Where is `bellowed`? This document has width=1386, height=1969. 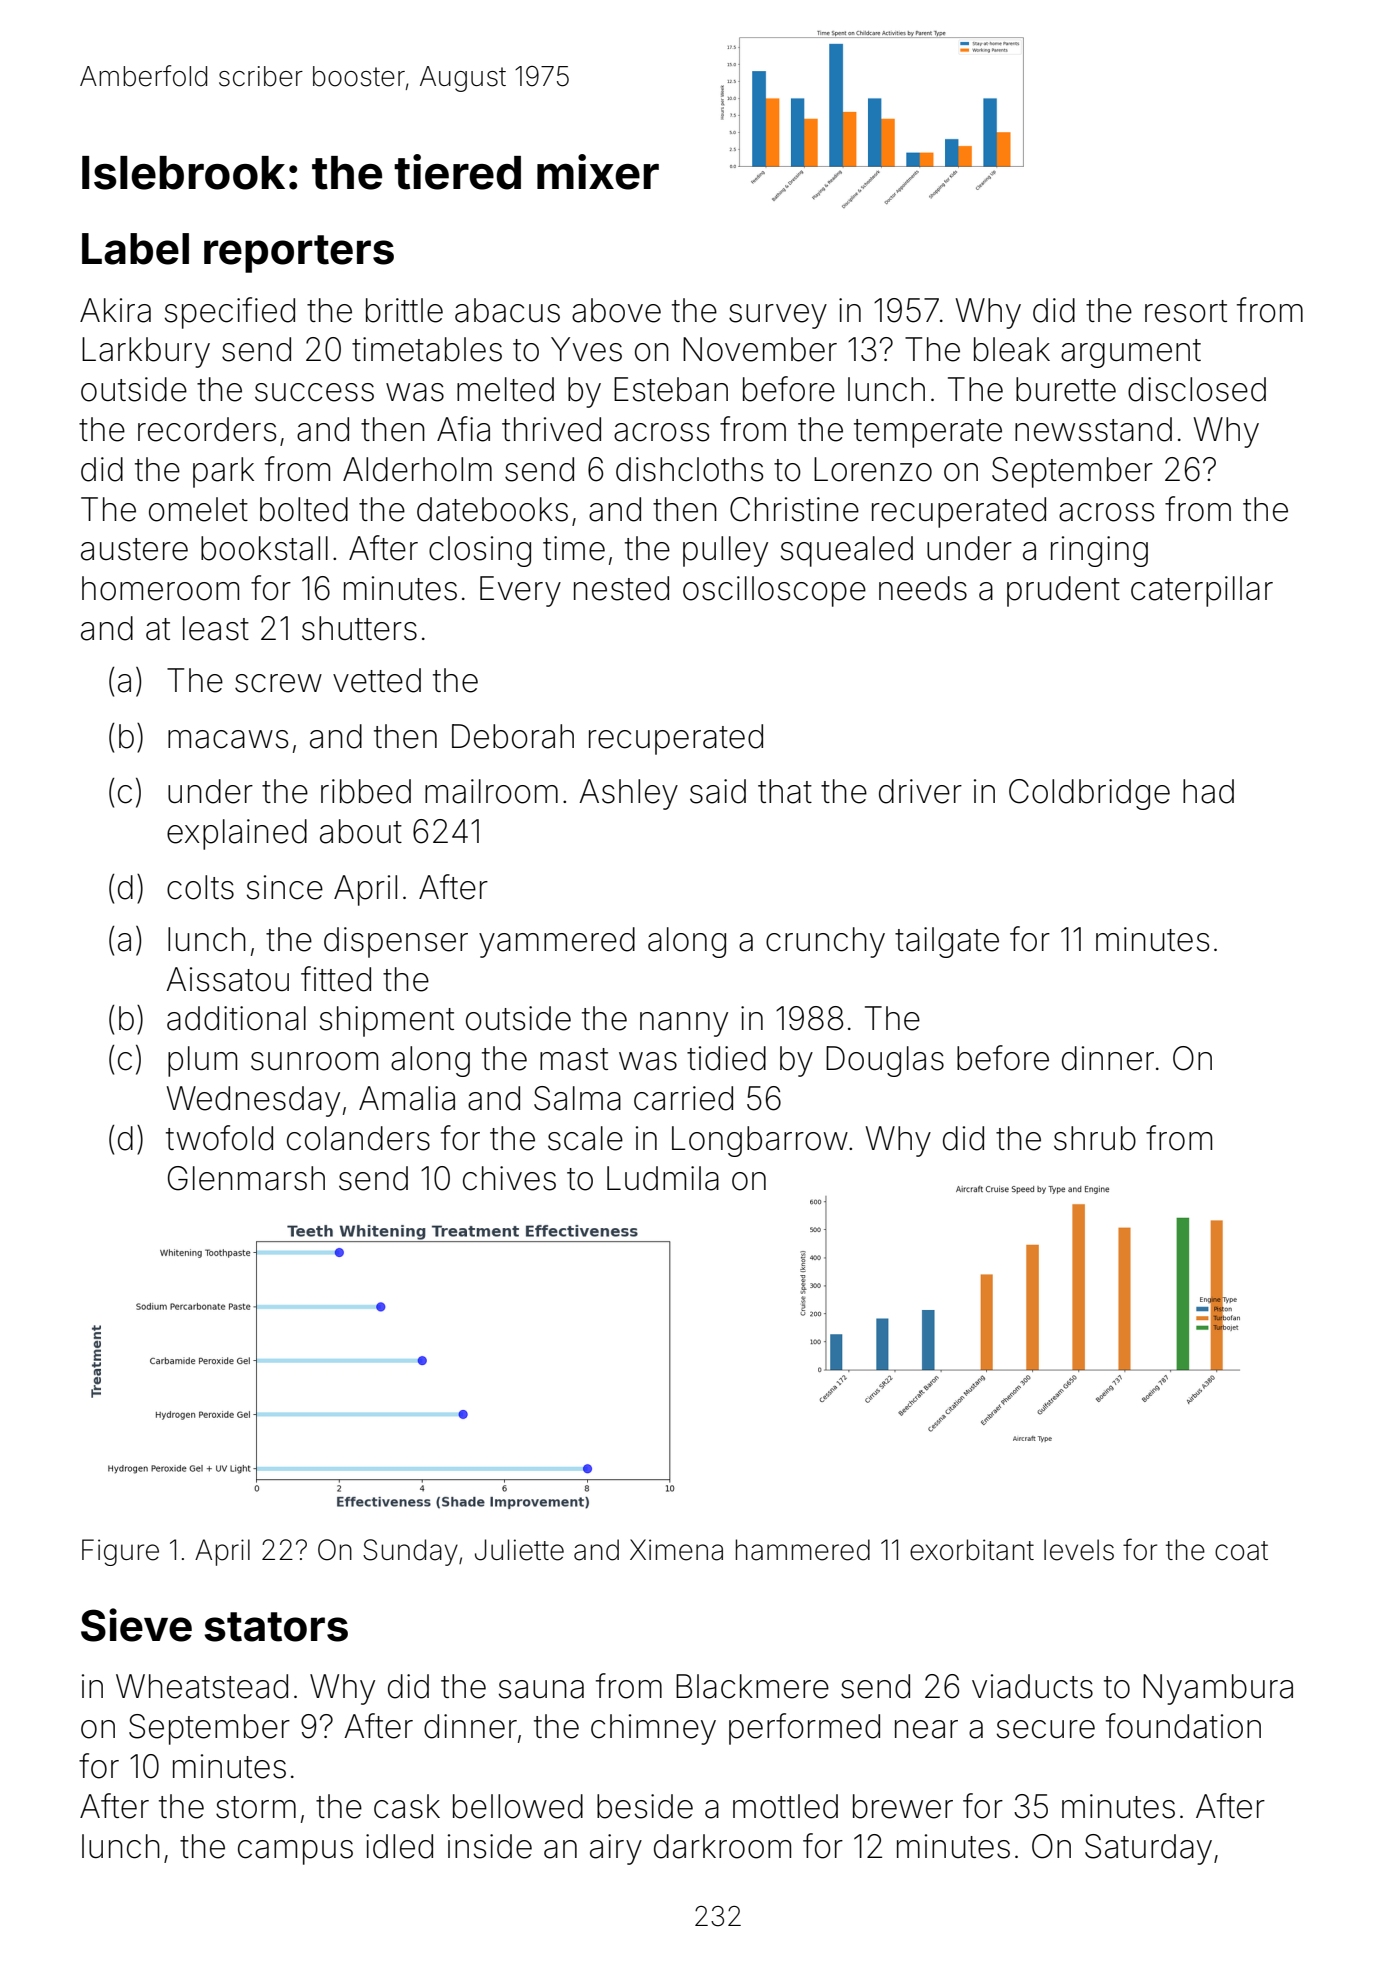
bellowed is located at coordinates (518, 1806).
